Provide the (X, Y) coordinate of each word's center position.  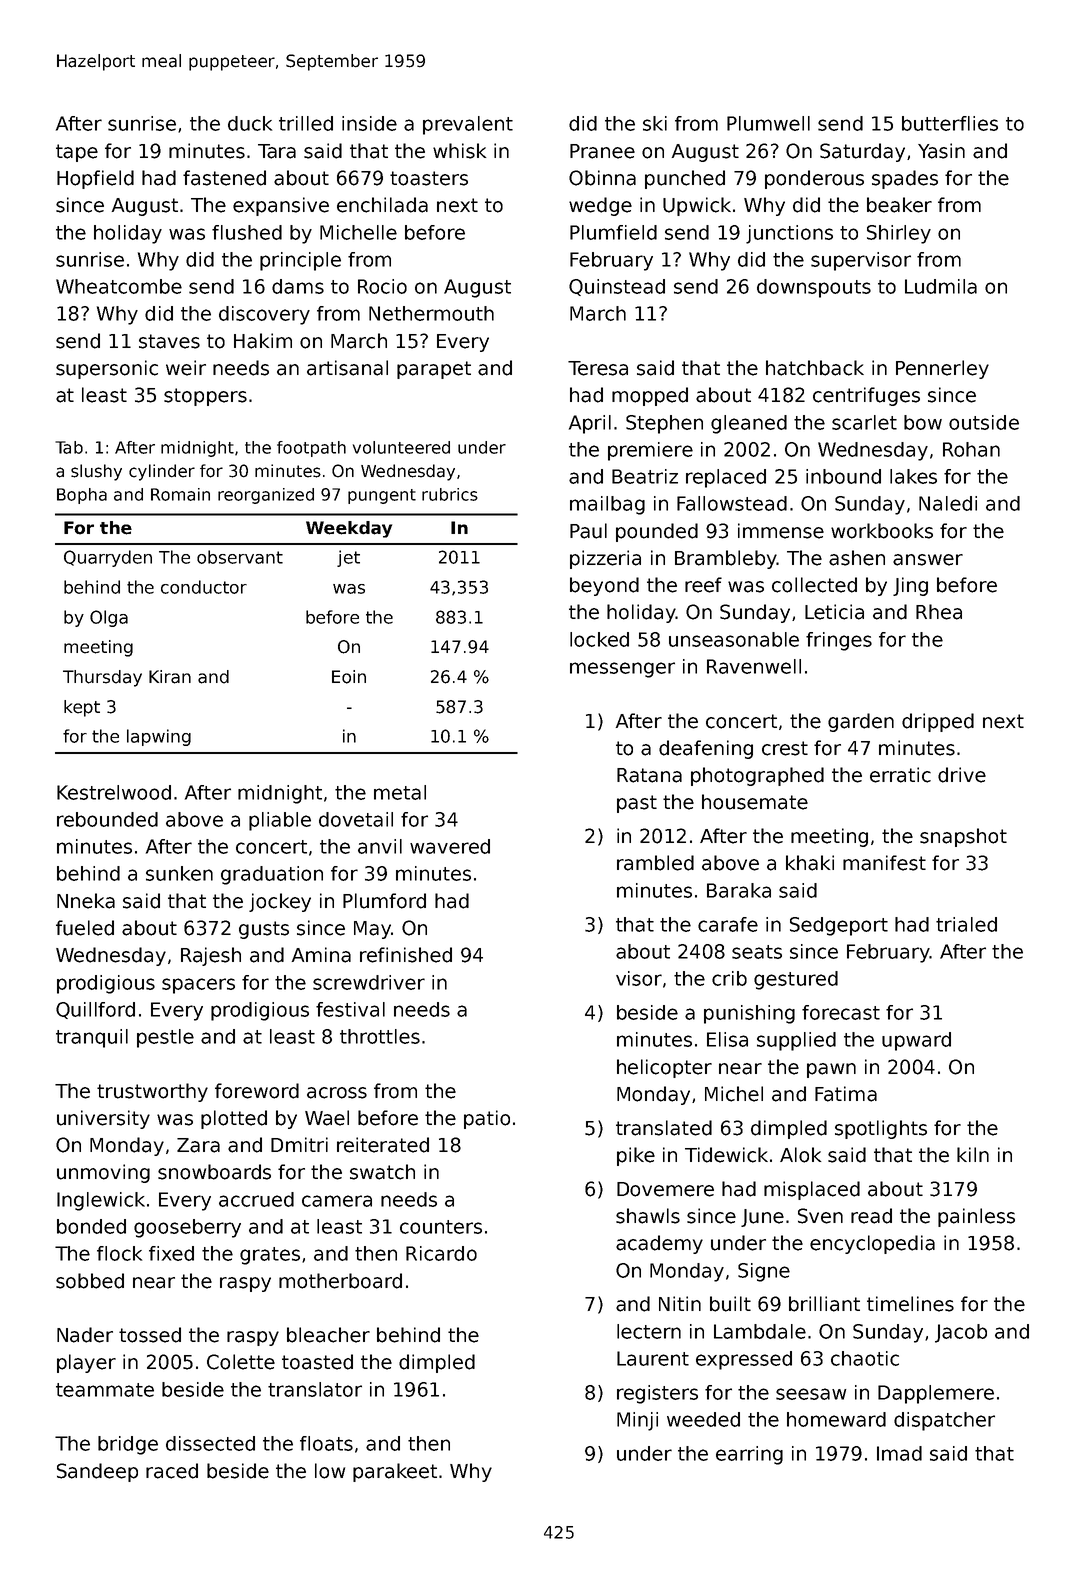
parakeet (395, 1472)
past (637, 804)
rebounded (107, 819)
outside (984, 422)
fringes (839, 641)
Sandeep (97, 1472)
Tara (277, 151)
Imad (899, 1453)
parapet (434, 370)
